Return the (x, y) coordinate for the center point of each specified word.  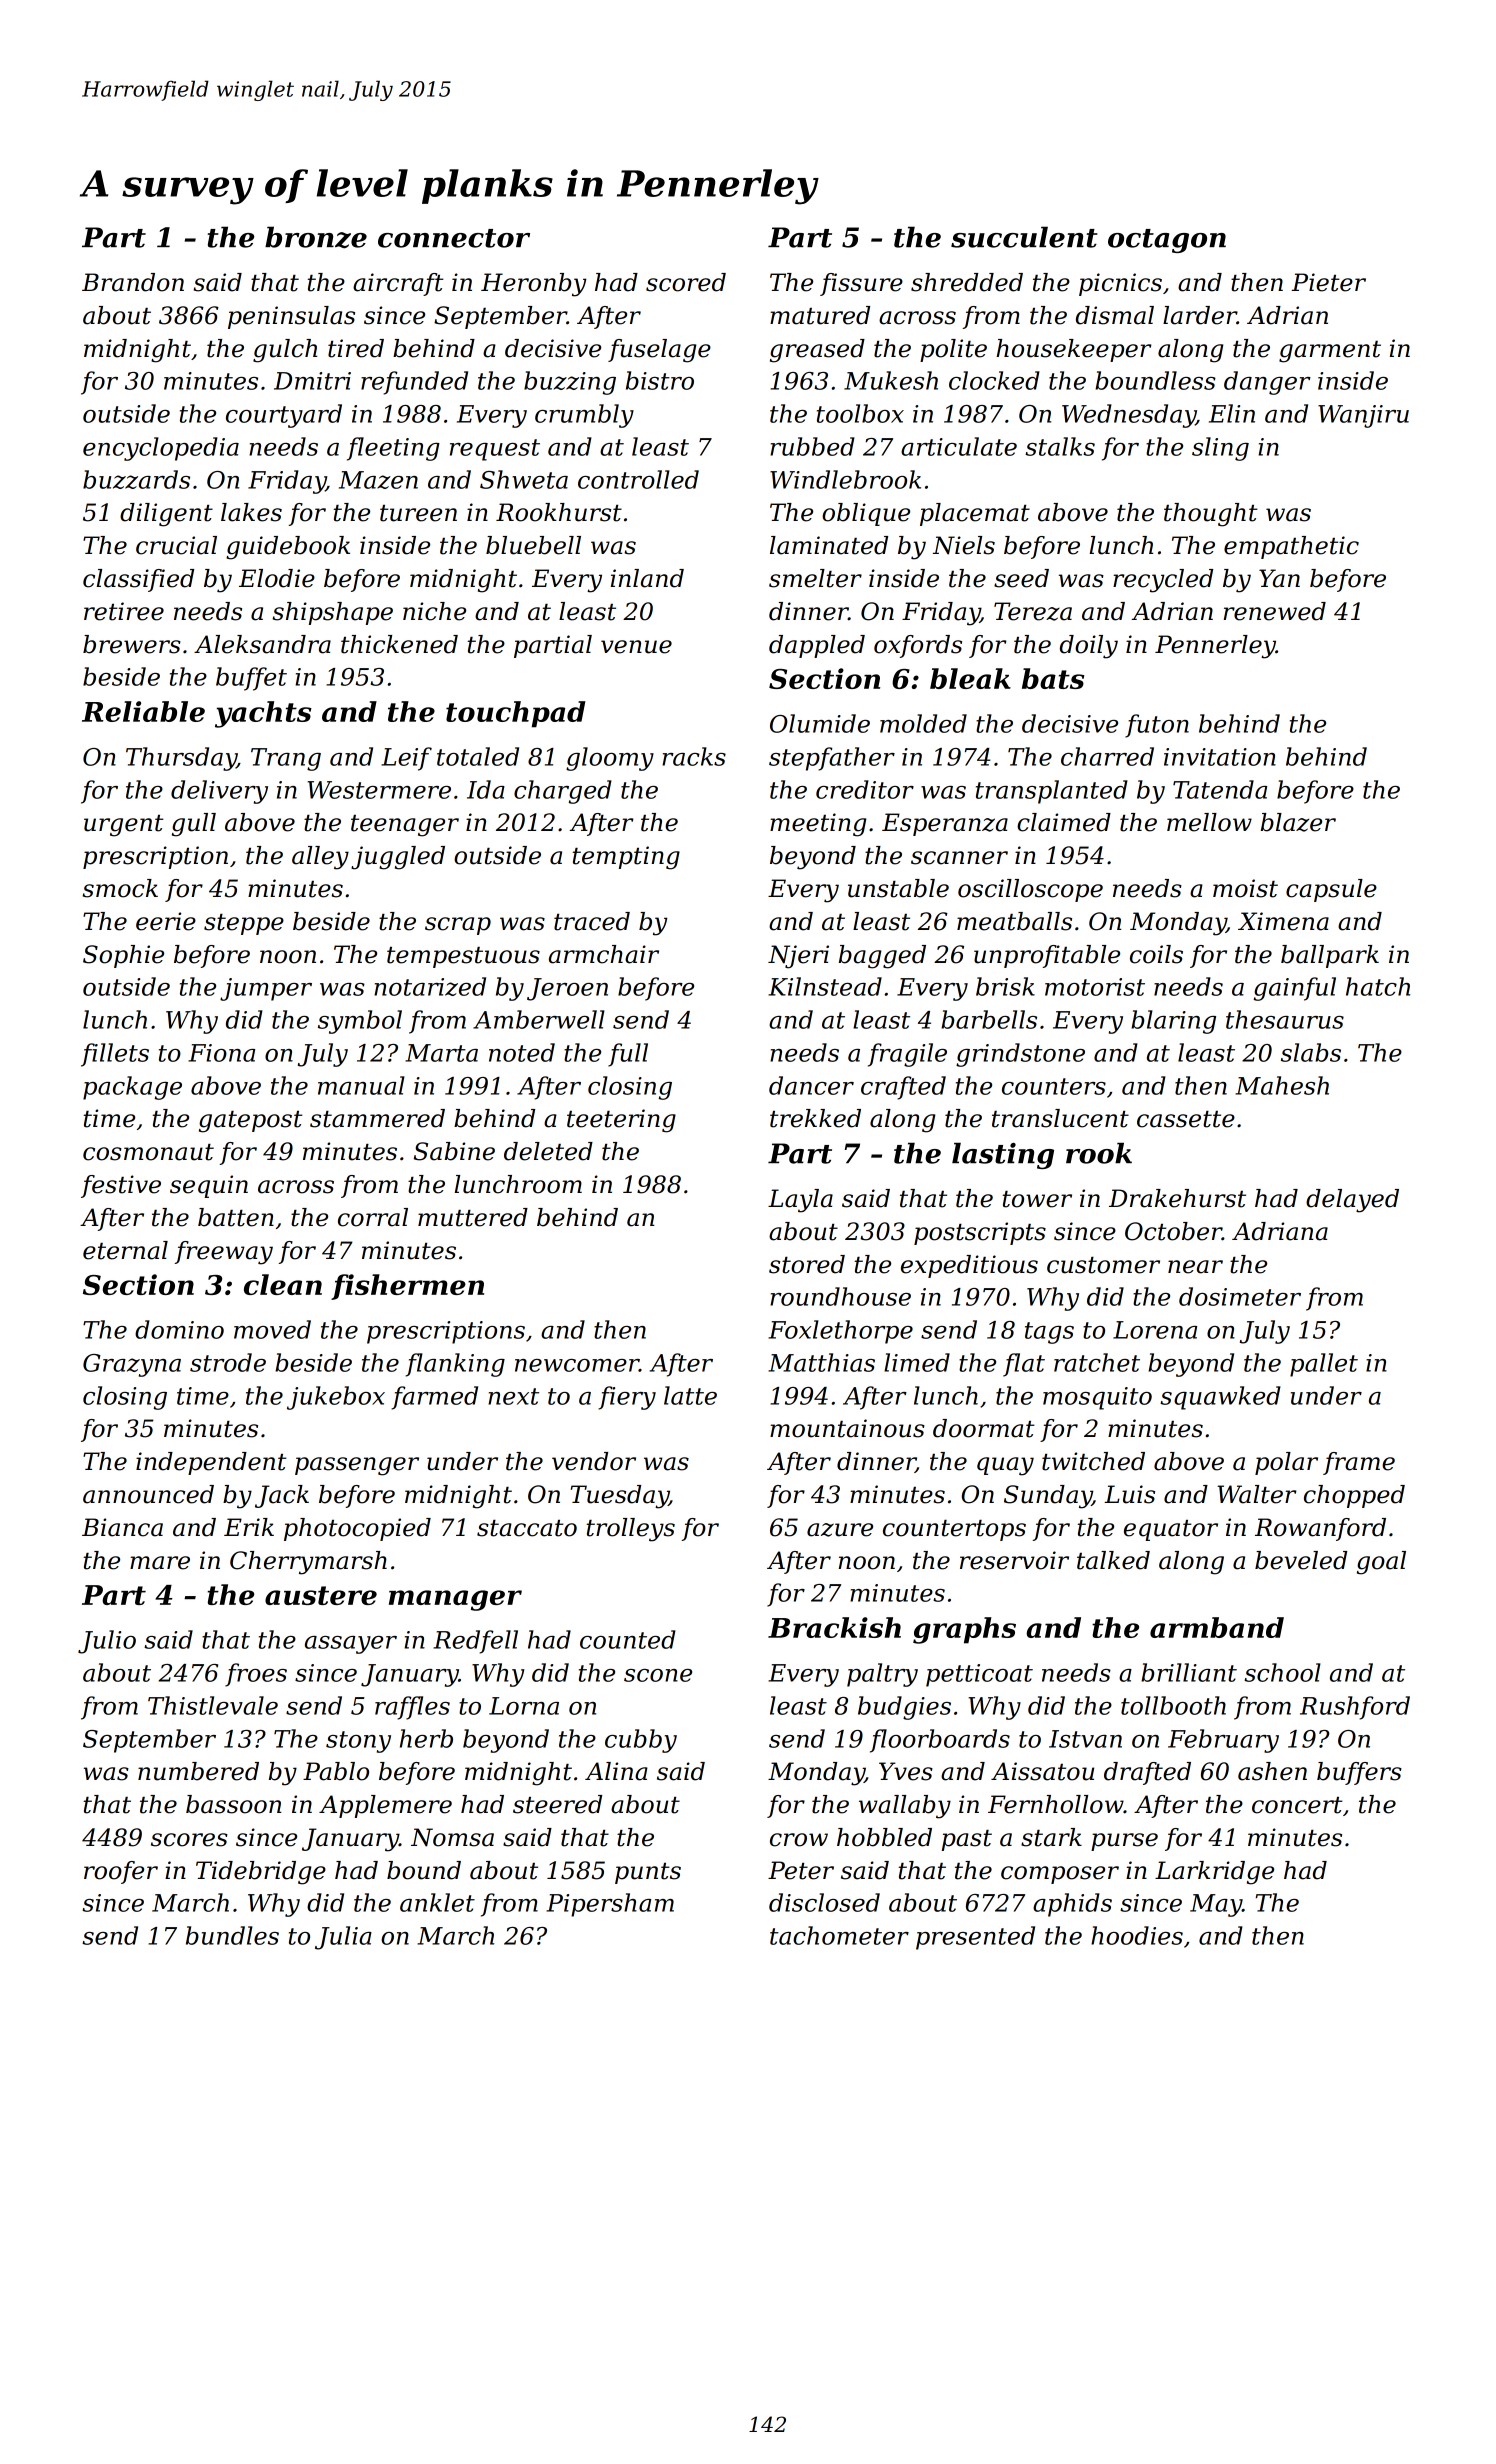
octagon (1167, 241)
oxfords (918, 646)
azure (840, 1530)
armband (1217, 1627)
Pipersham (610, 1905)
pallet (1324, 1365)
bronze (316, 237)
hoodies (1137, 1935)
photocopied (357, 1529)
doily (1089, 647)
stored (807, 1264)
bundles (232, 1935)
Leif (406, 759)
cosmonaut (148, 1152)
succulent (1024, 237)
